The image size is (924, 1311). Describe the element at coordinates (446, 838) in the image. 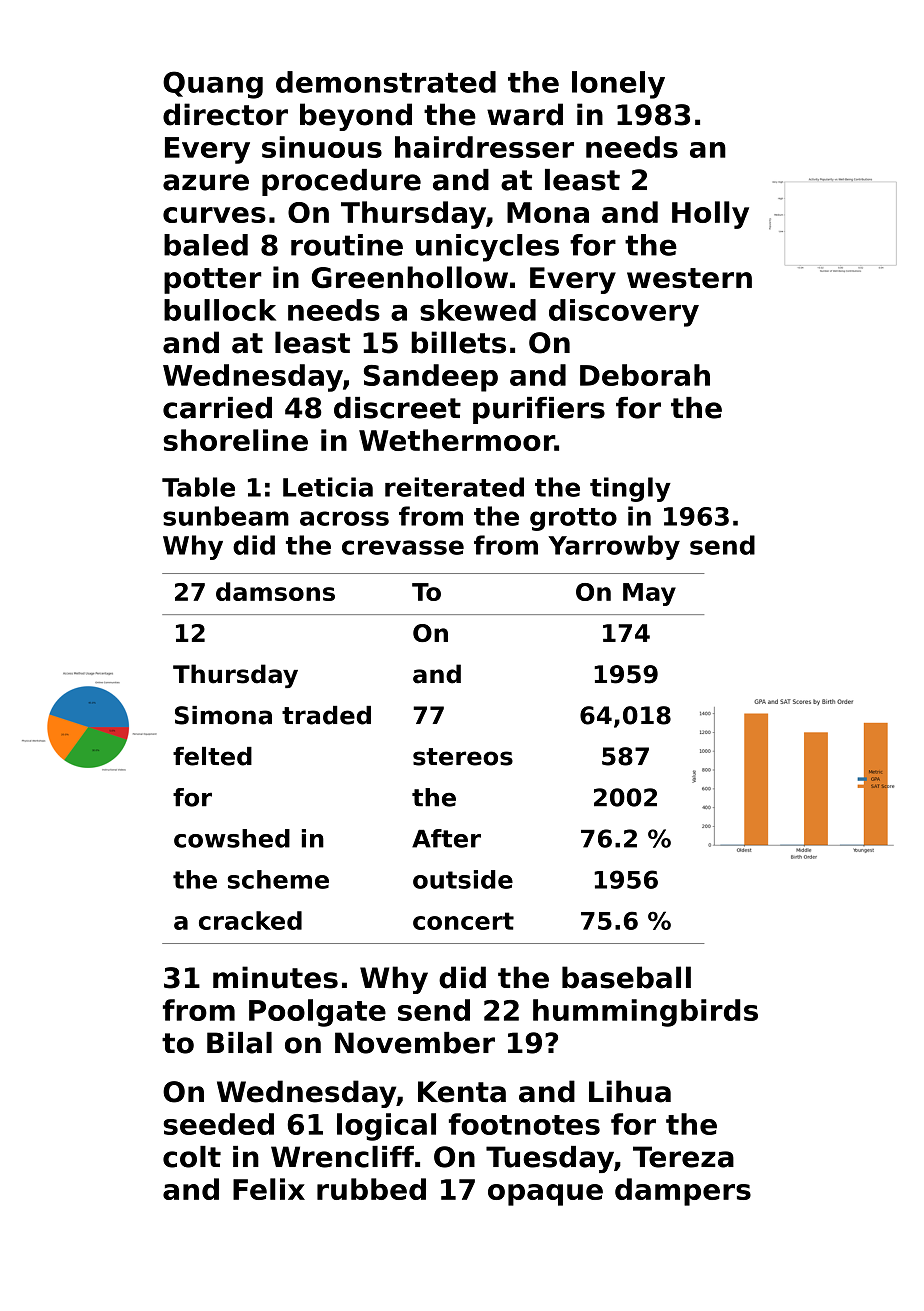

I see `After` at that location.
